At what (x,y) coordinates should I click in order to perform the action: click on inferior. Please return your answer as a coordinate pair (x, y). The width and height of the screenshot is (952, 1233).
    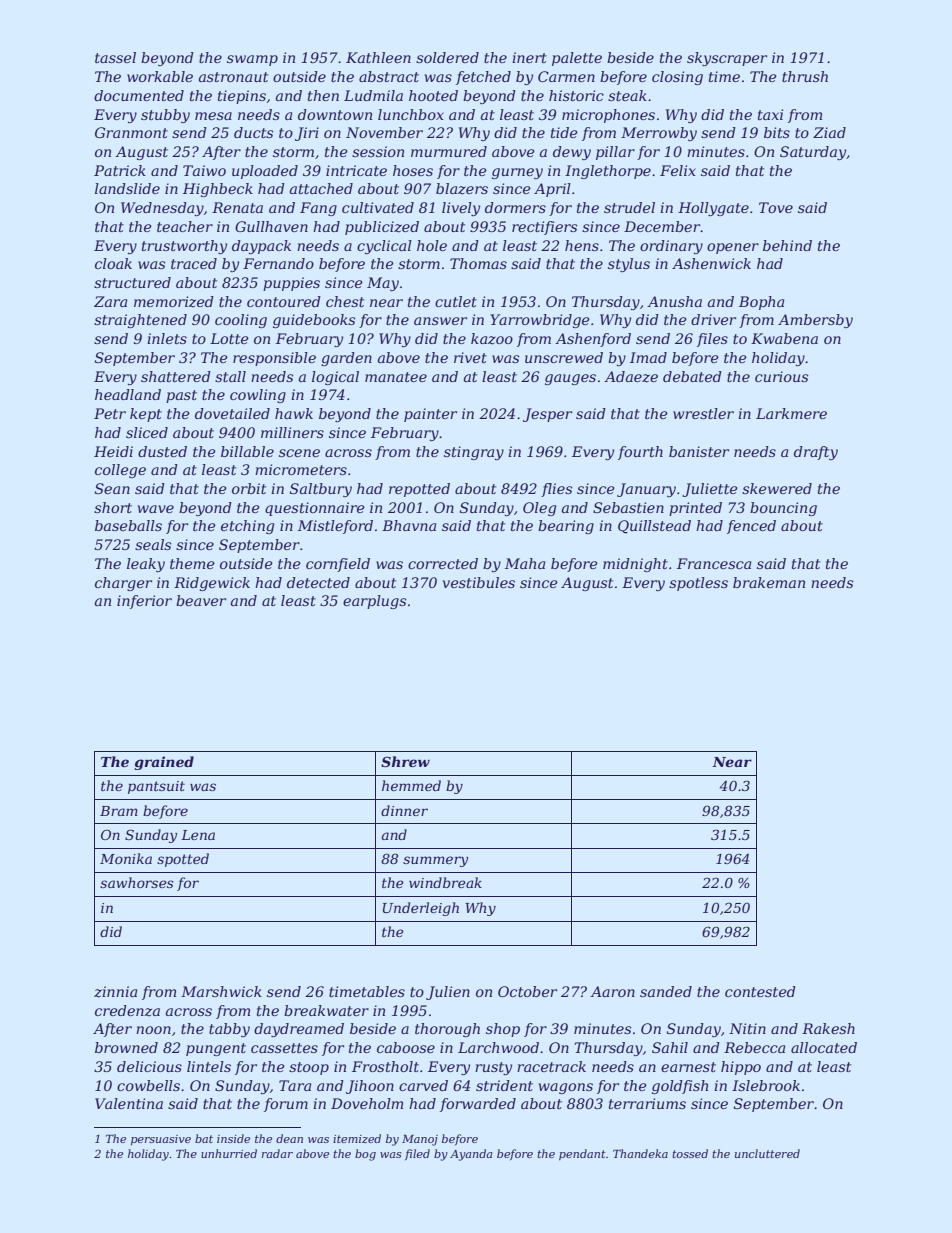
    Looking at the image, I should click on (144, 602).
